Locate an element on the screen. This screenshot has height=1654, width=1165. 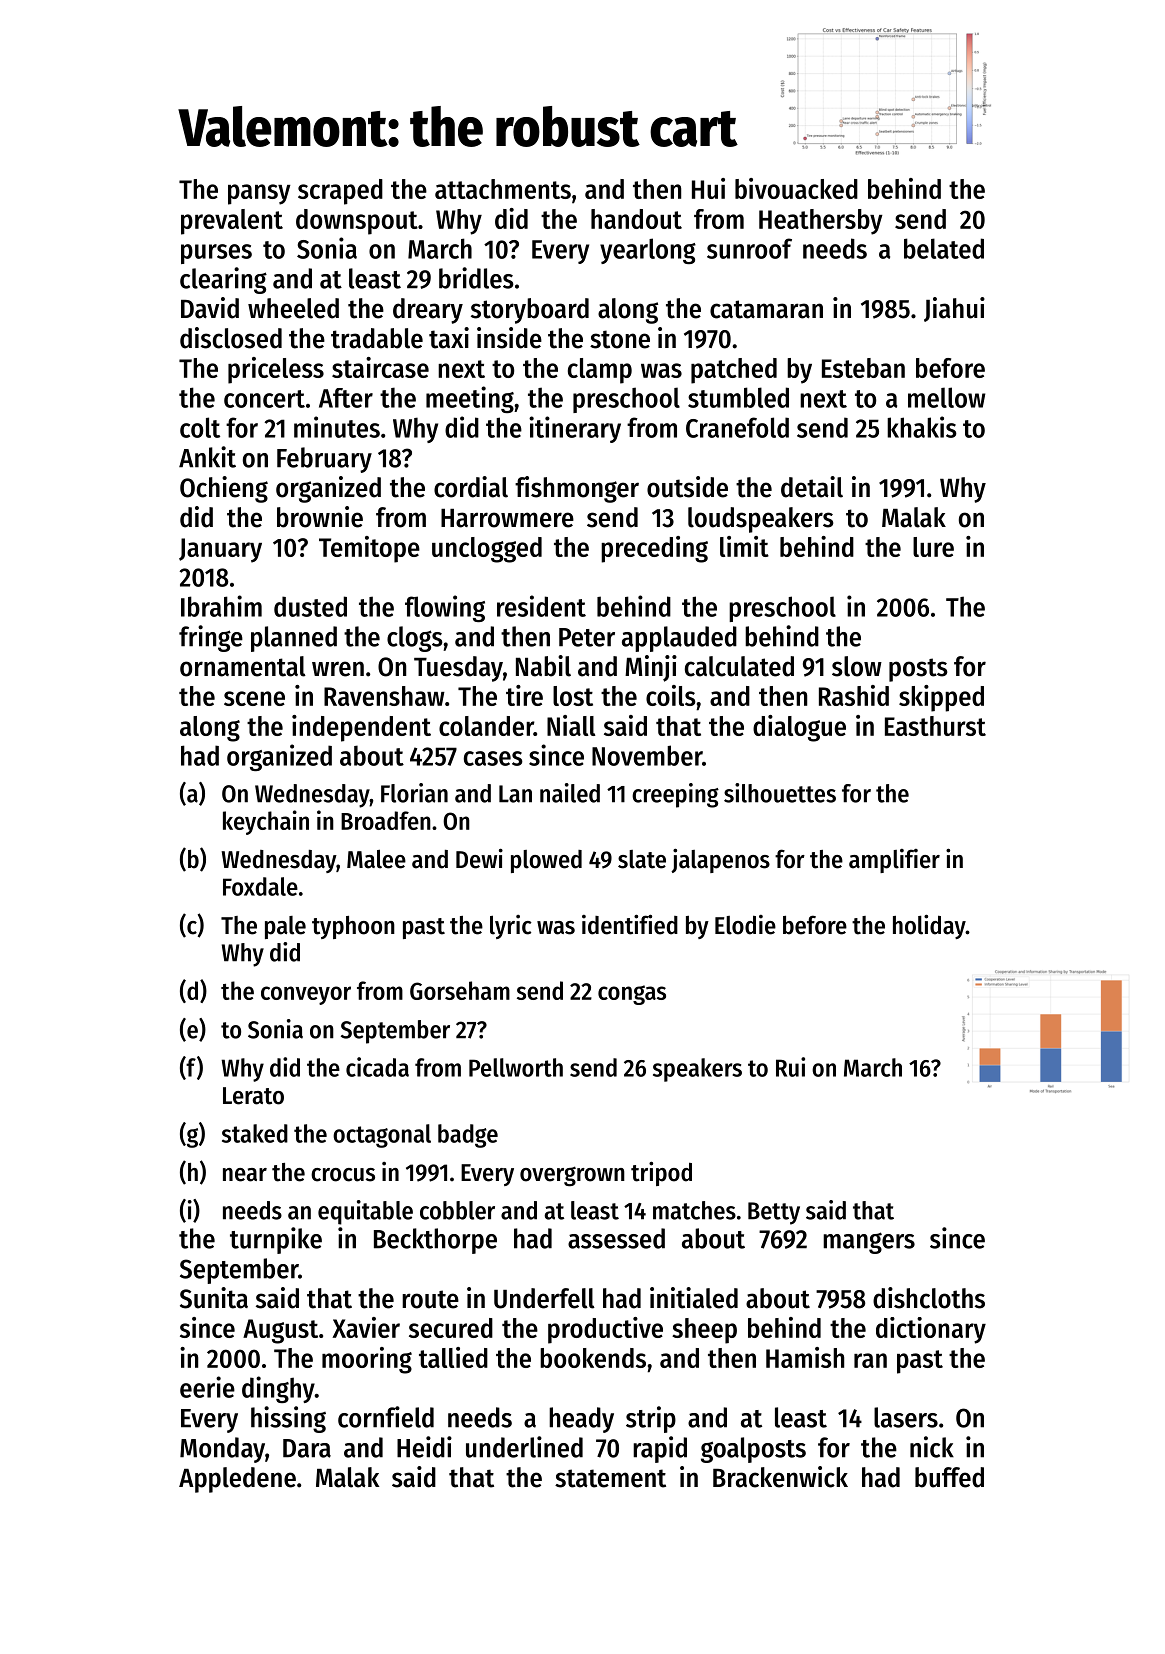
amplifier is located at coordinates (894, 861).
